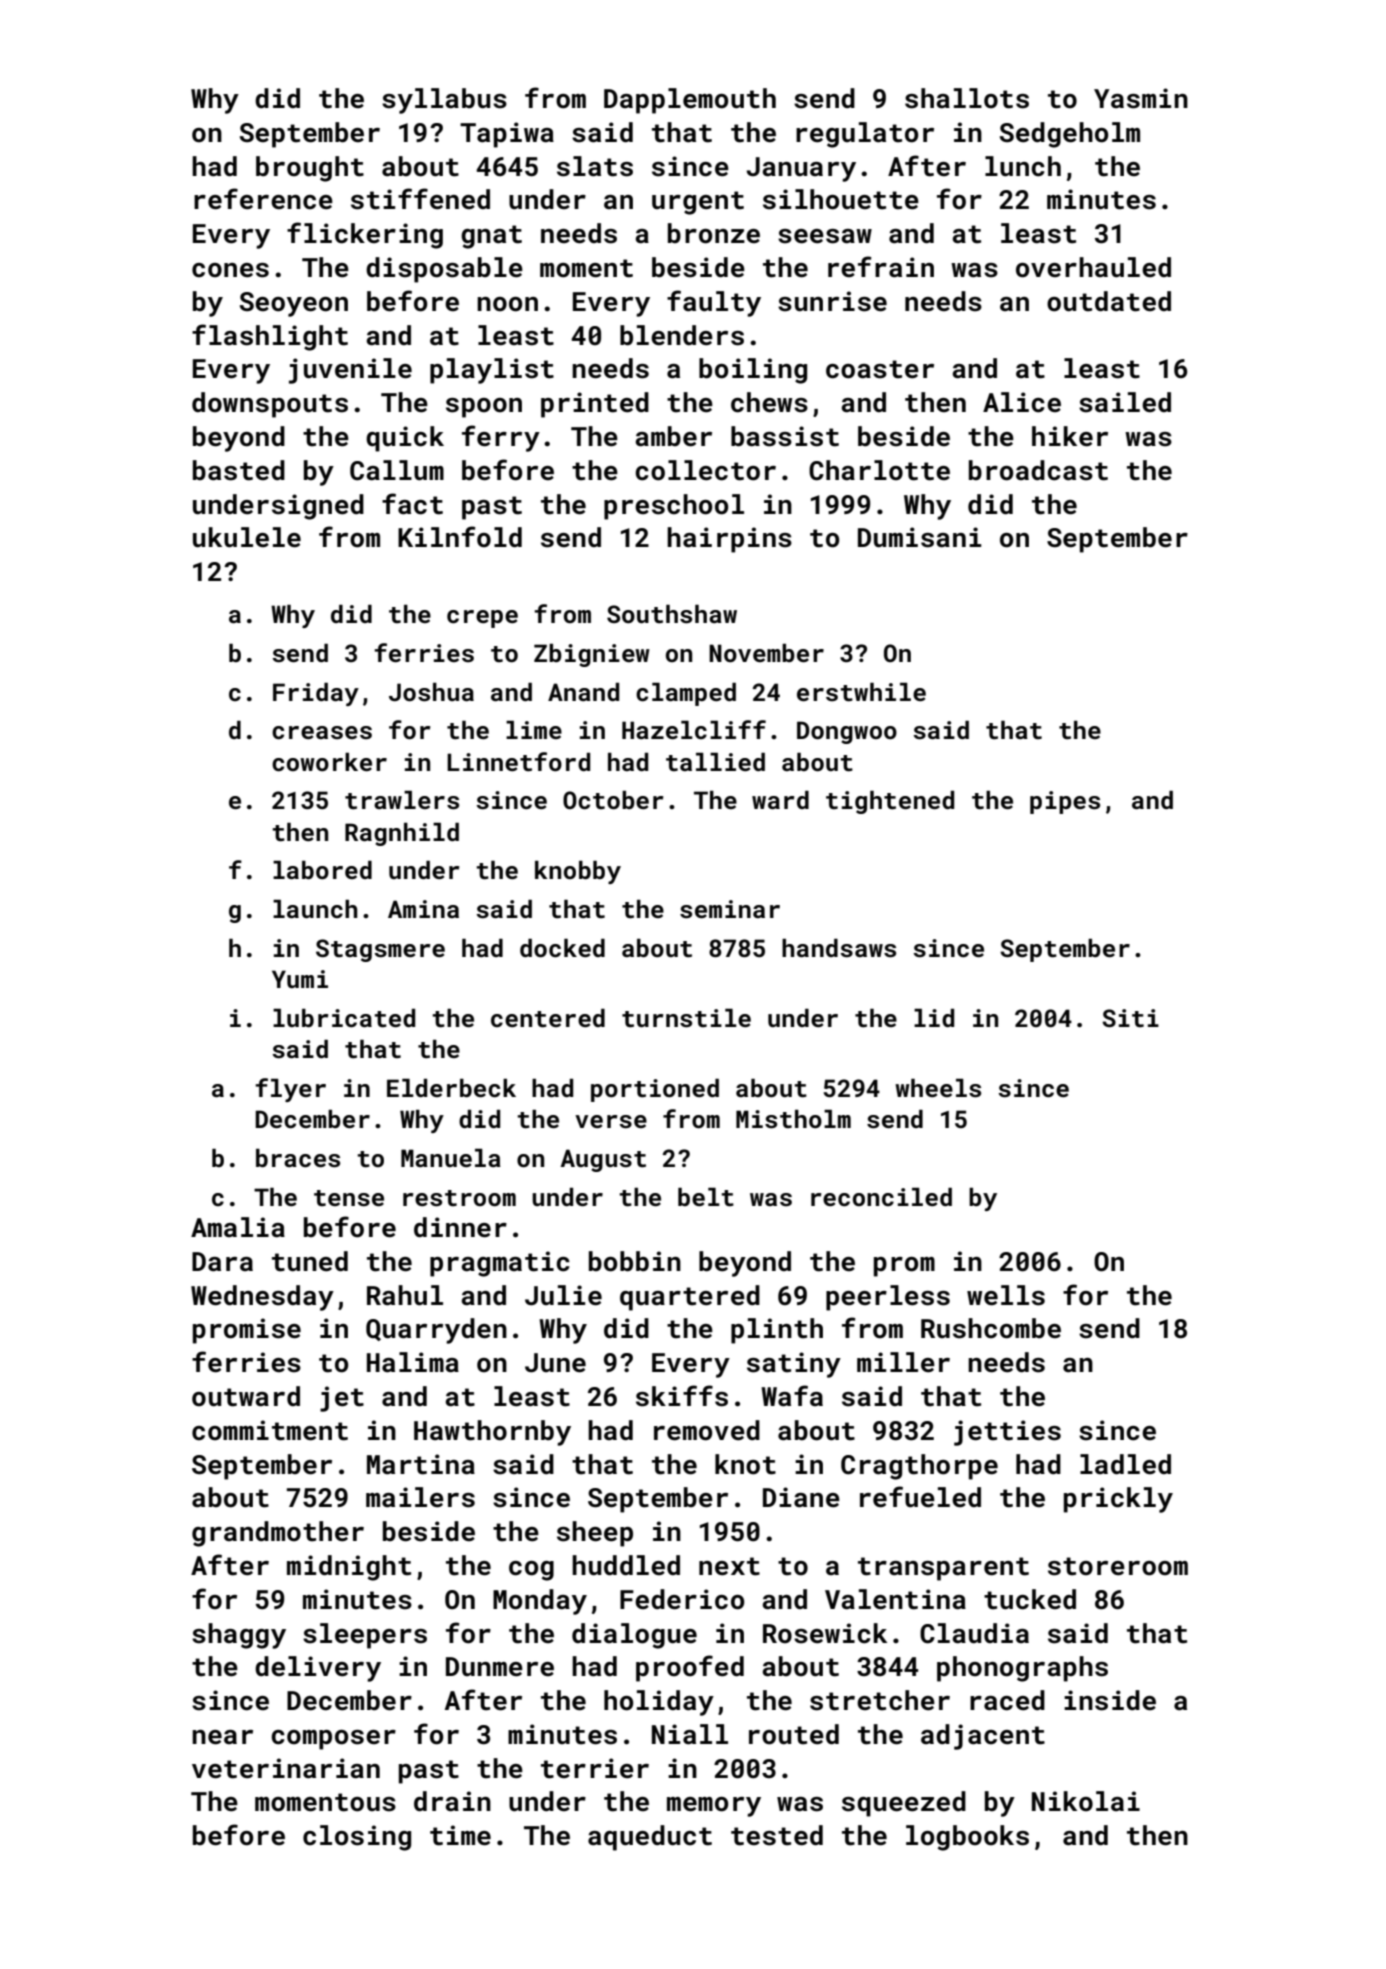 The width and height of the page is (1386, 1969). What do you see at coordinates (881, 267) in the page?
I see `refrain` at bounding box center [881, 267].
